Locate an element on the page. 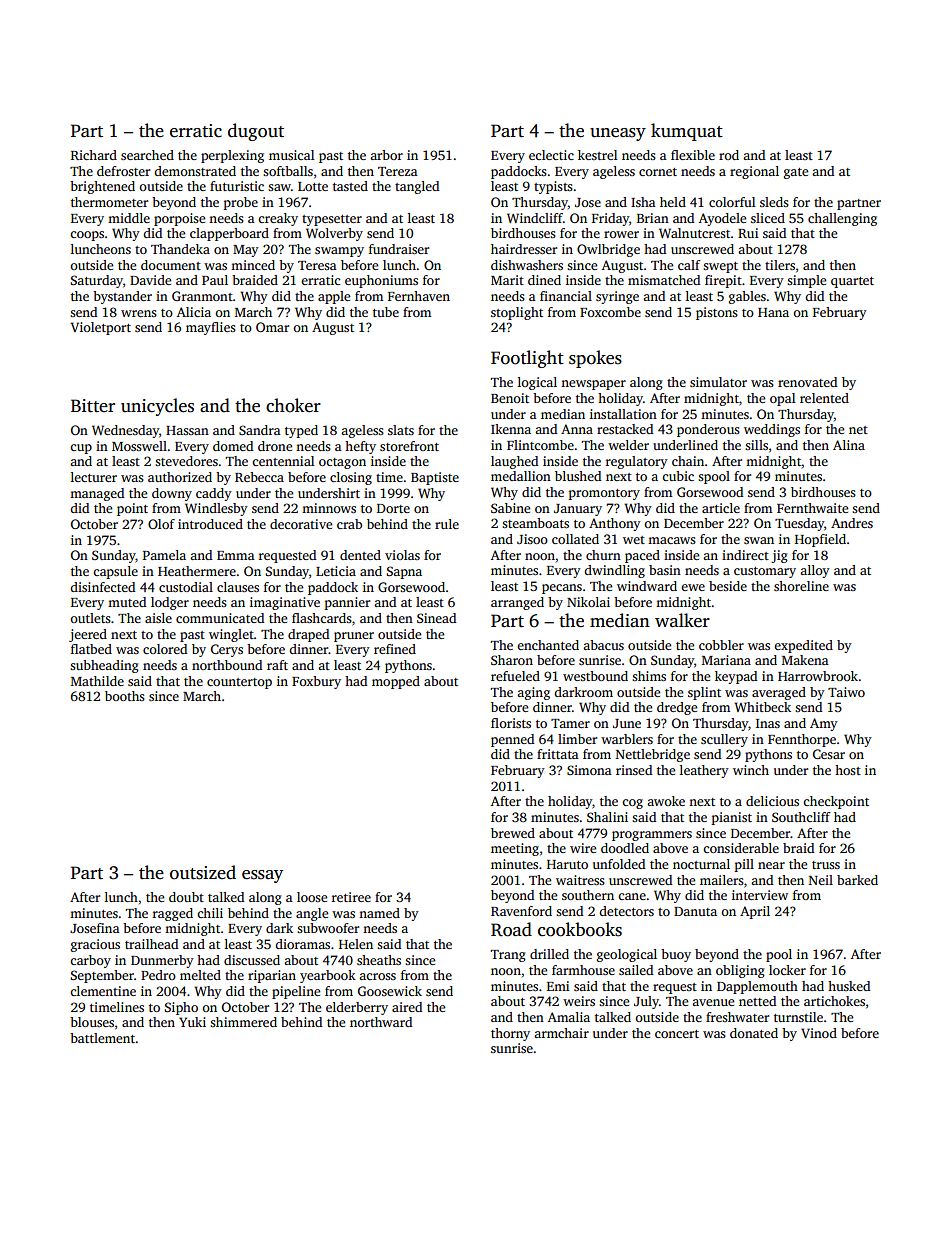  Yuki is located at coordinates (192, 1022).
